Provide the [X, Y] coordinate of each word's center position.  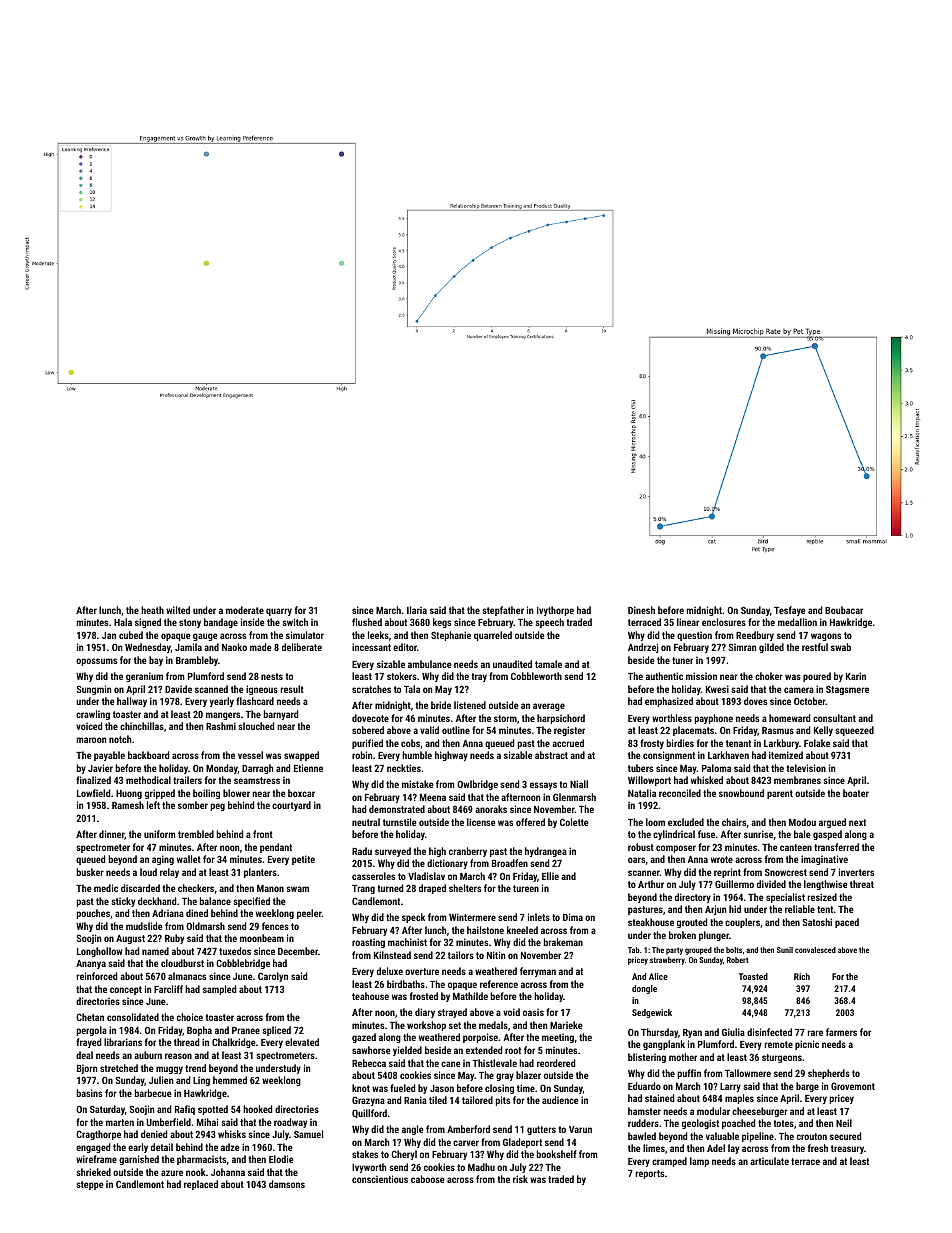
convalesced [815, 950]
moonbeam [262, 938]
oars [636, 860]
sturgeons [782, 1058]
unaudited [512, 664]
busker [90, 872]
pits [503, 1101]
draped [432, 889]
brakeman [563, 942]
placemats [693, 731]
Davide [178, 689]
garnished [139, 1160]
